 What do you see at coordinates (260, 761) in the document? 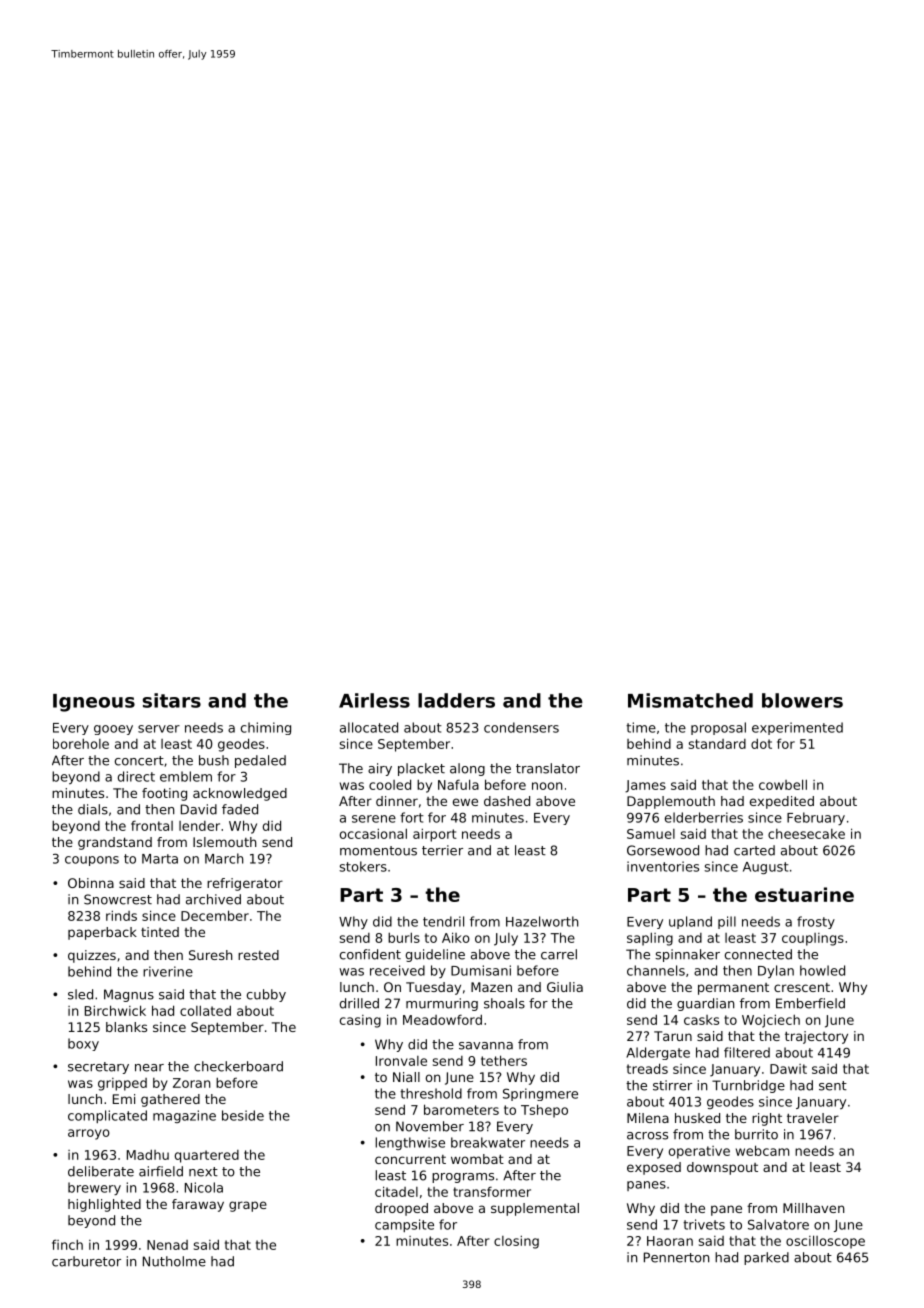
I see `pedaled` at bounding box center [260, 761].
